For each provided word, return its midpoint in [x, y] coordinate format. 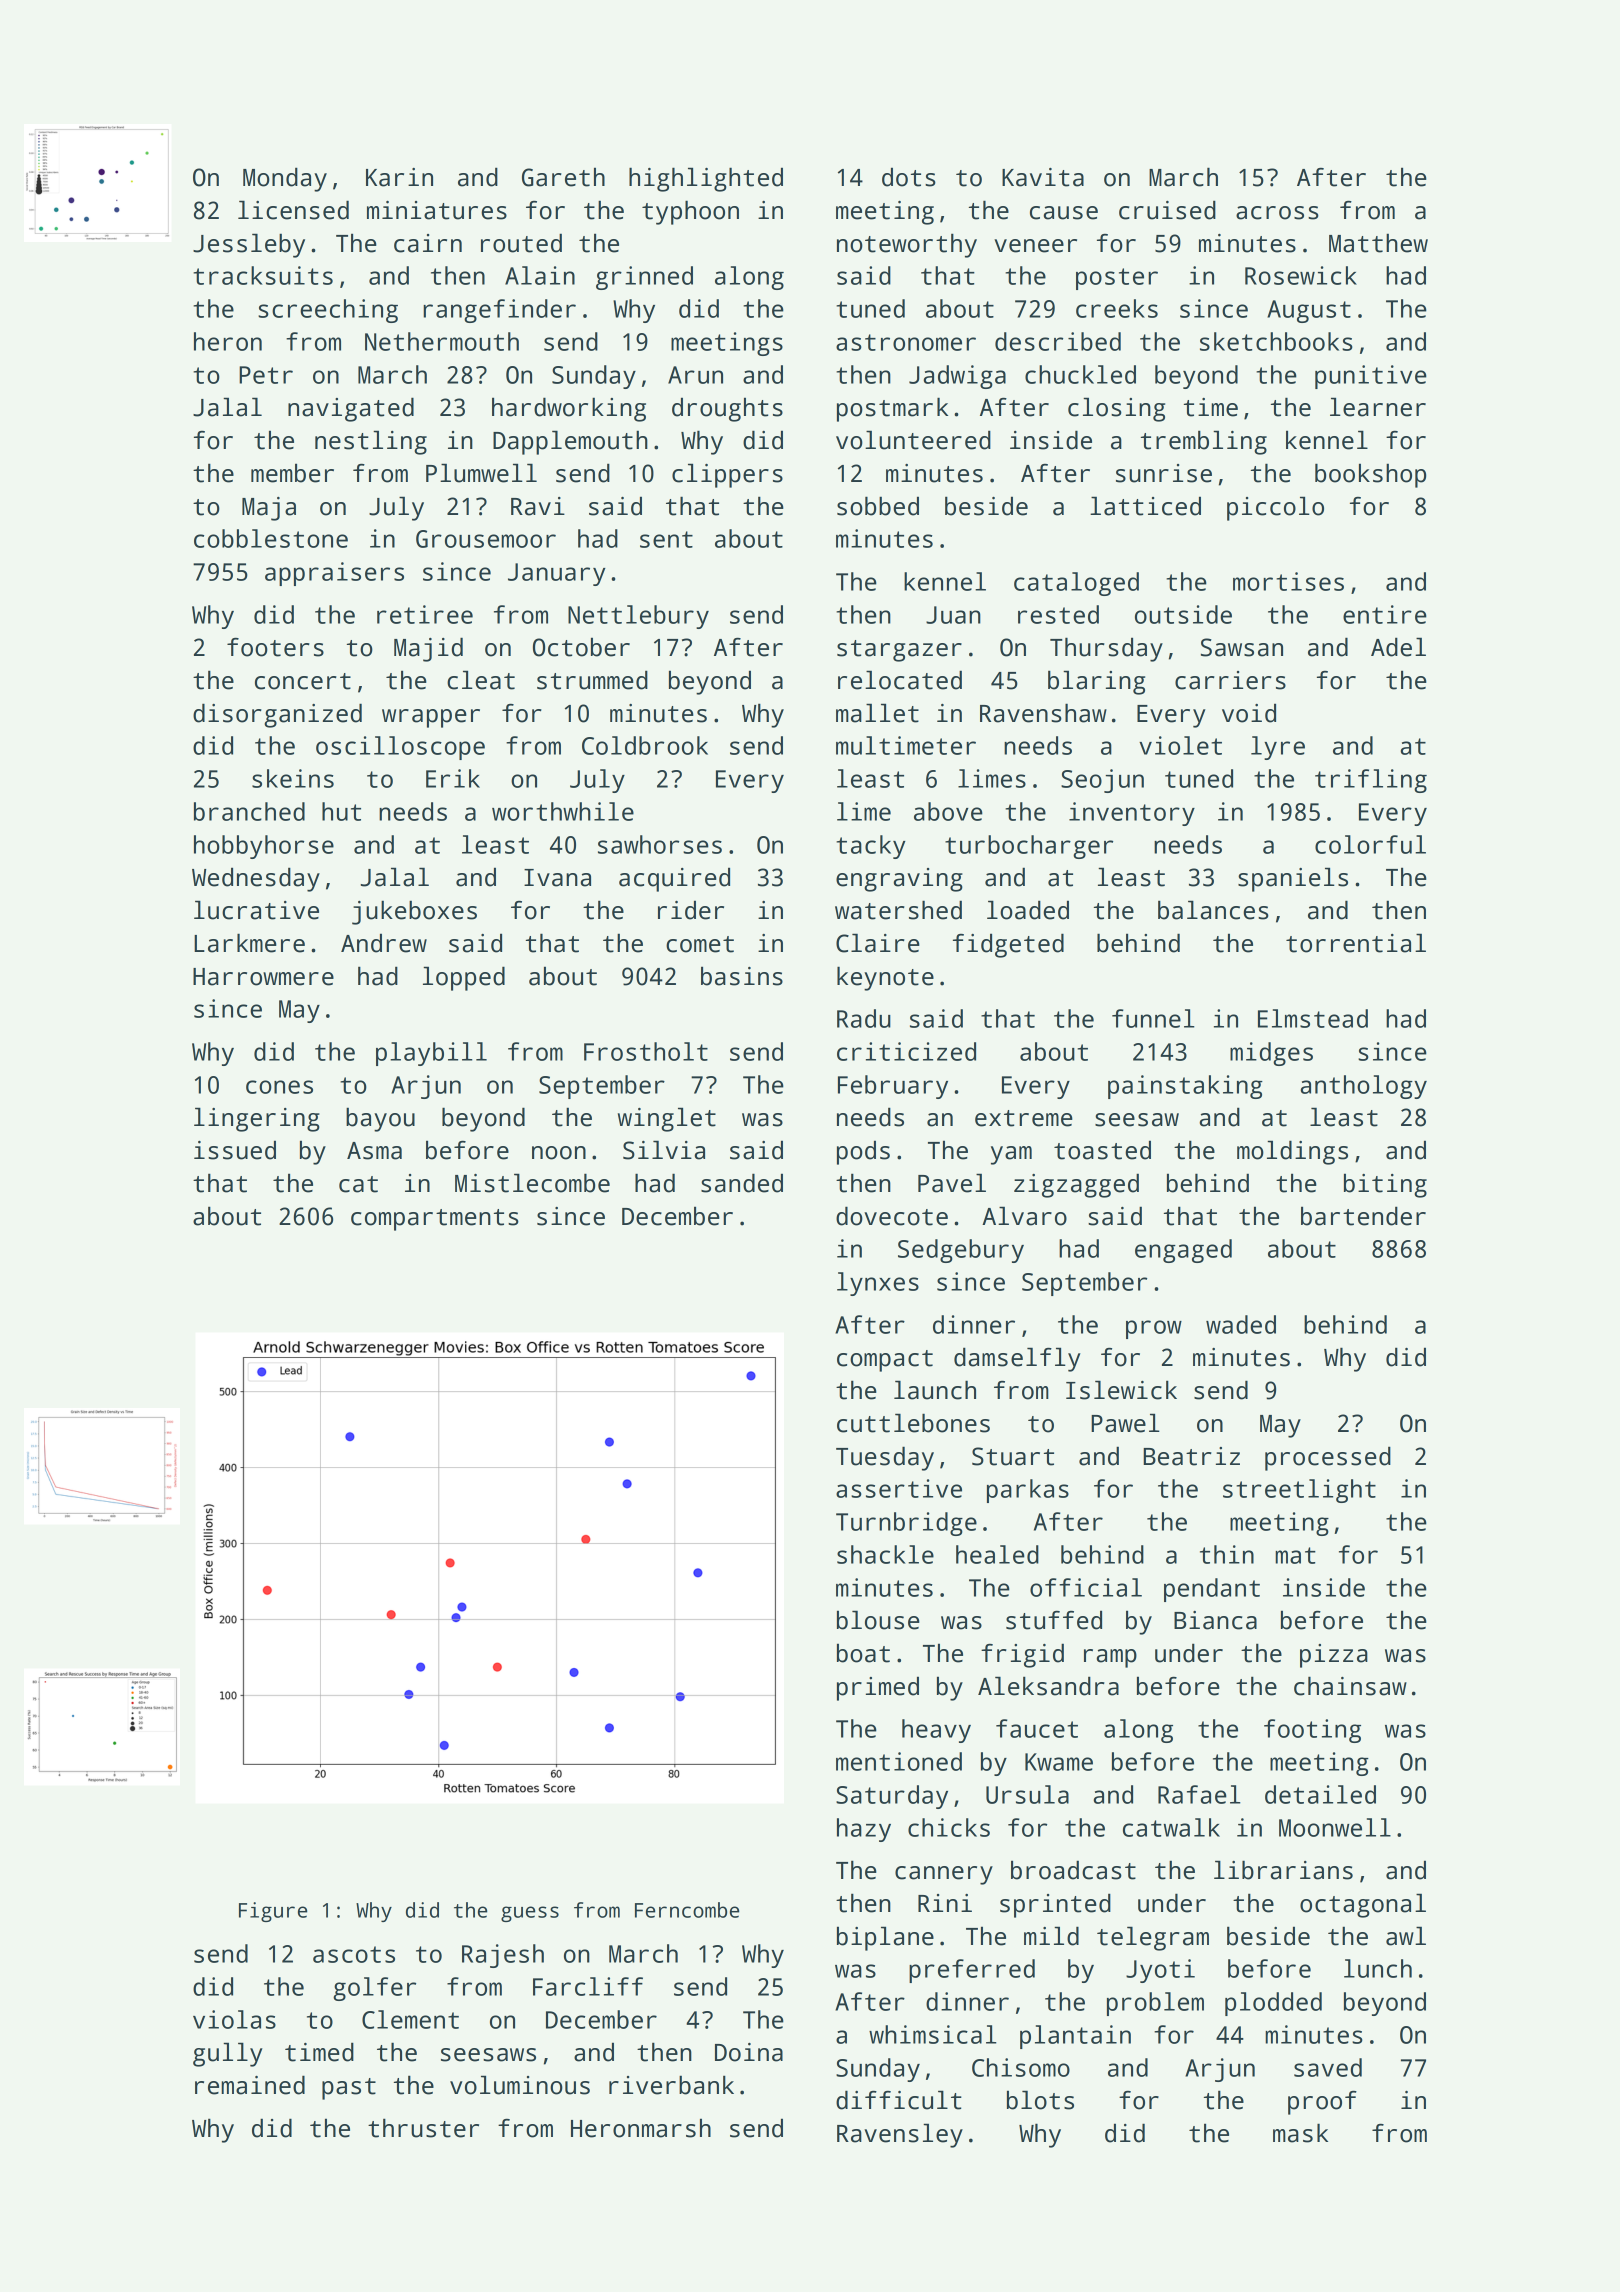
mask [1300, 2133]
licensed [293, 210]
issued [235, 1150]
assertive [899, 1488]
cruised [1167, 210]
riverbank [671, 2085]
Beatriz [1191, 1456]
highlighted [706, 179]
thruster [423, 2128]
